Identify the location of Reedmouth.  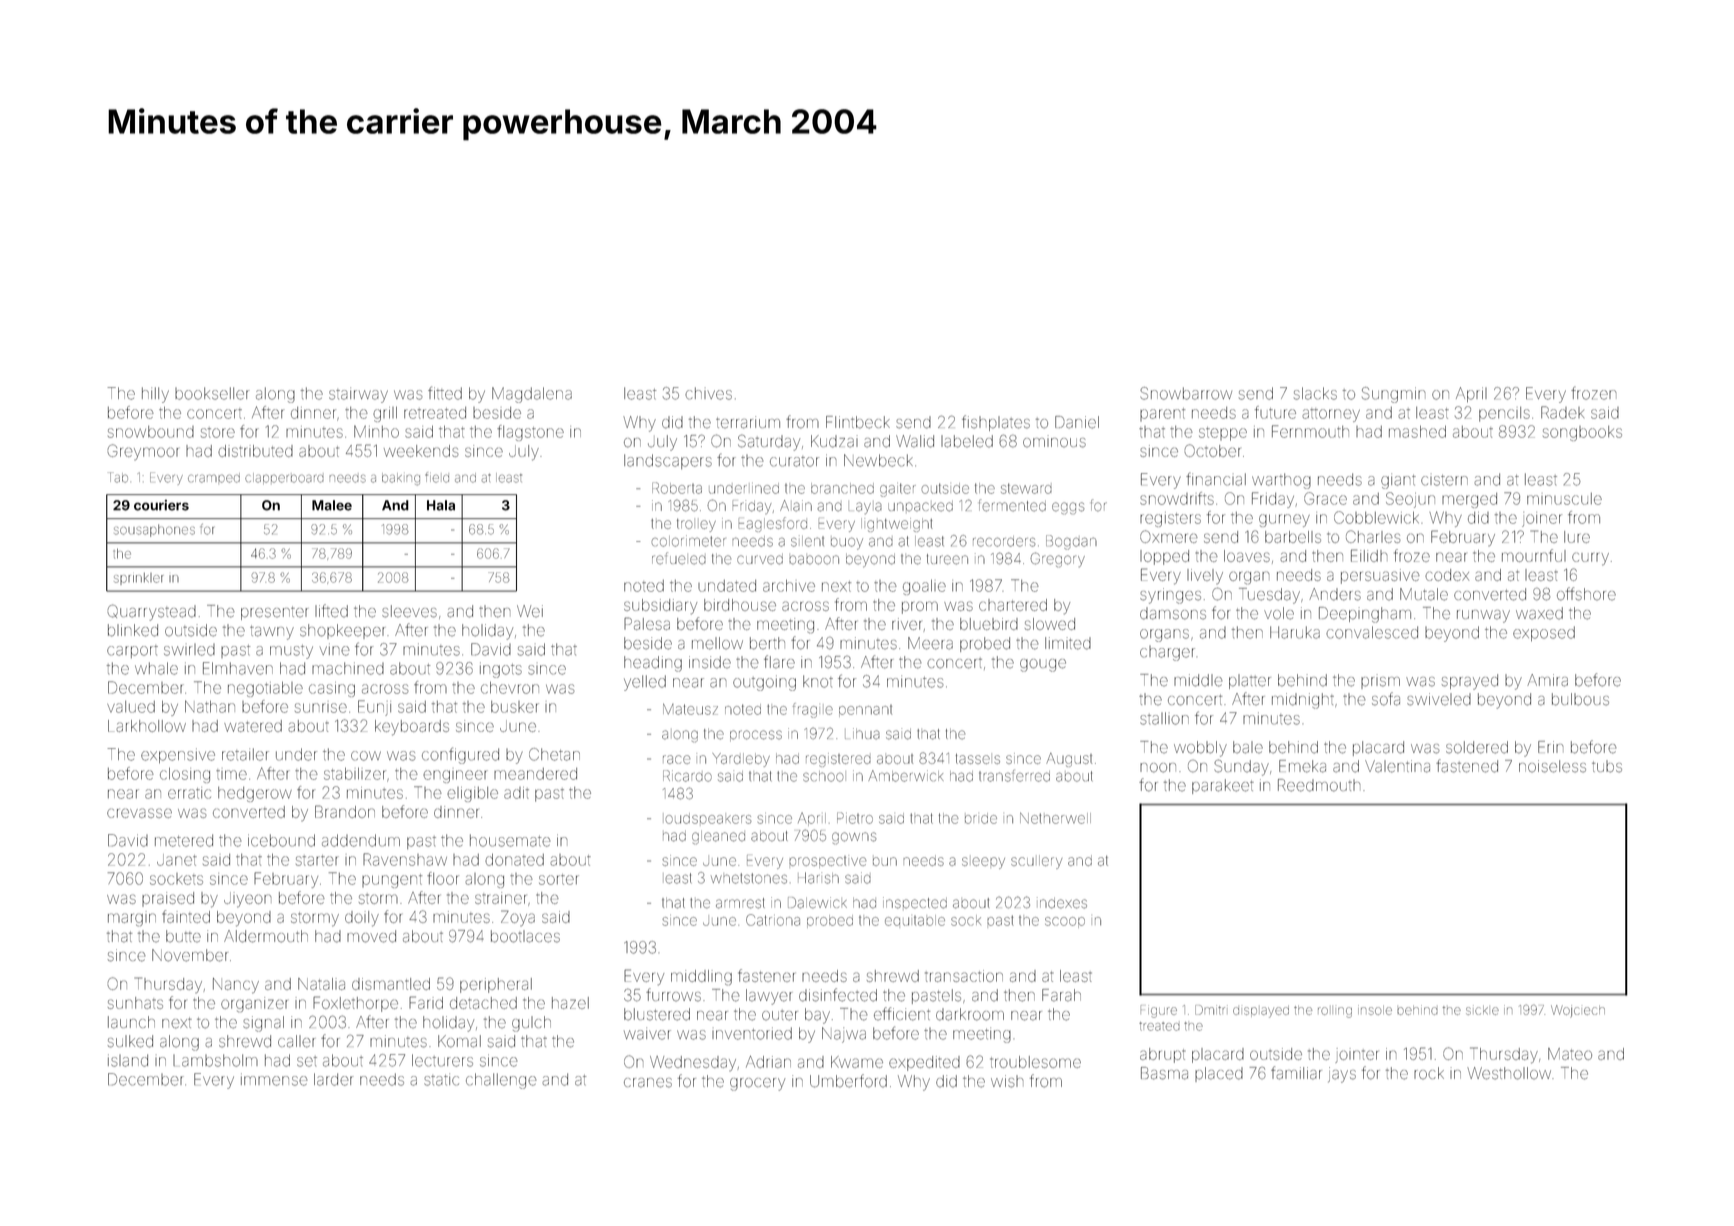
(1319, 785).
